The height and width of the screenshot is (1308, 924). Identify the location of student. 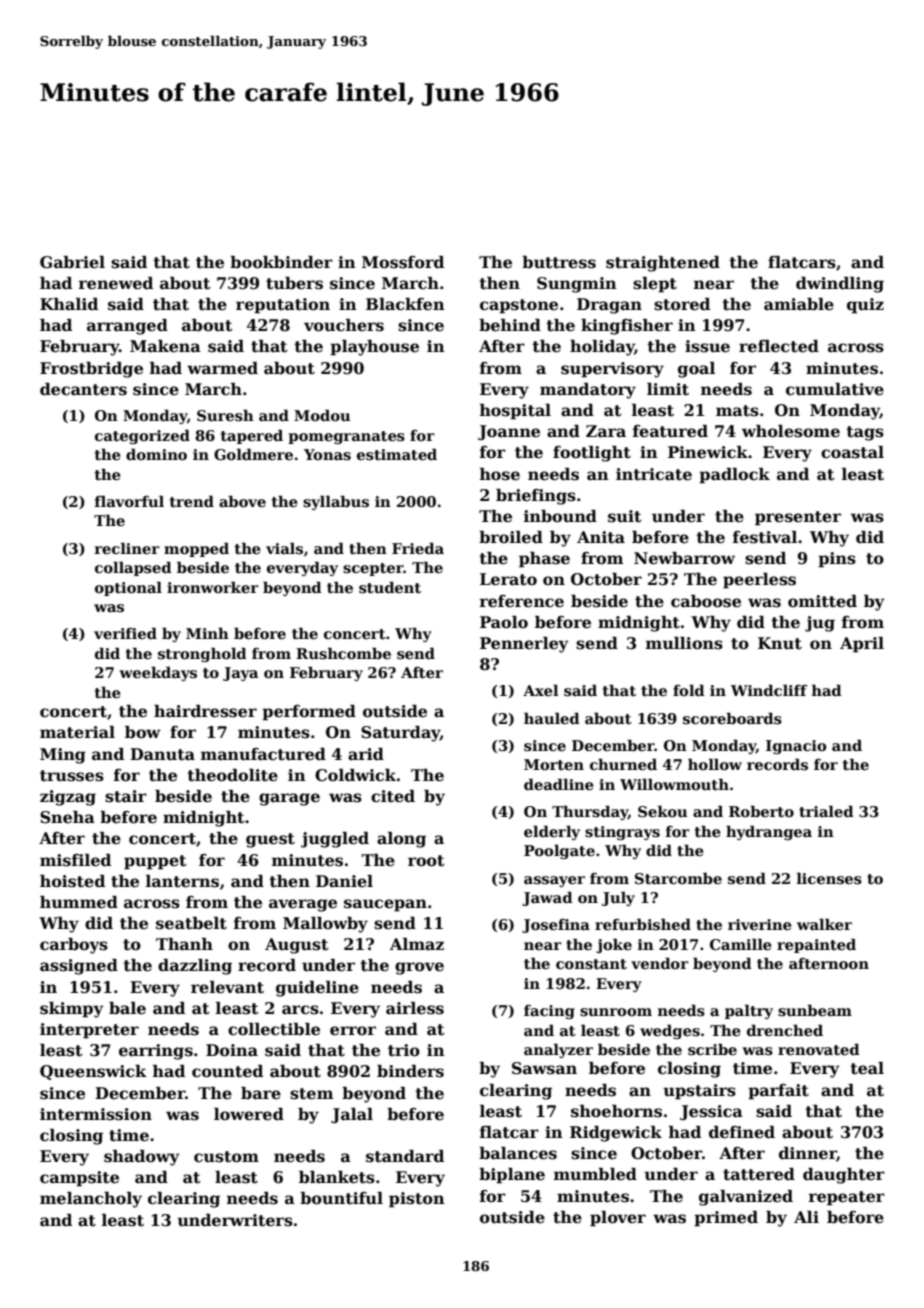
(390, 587).
